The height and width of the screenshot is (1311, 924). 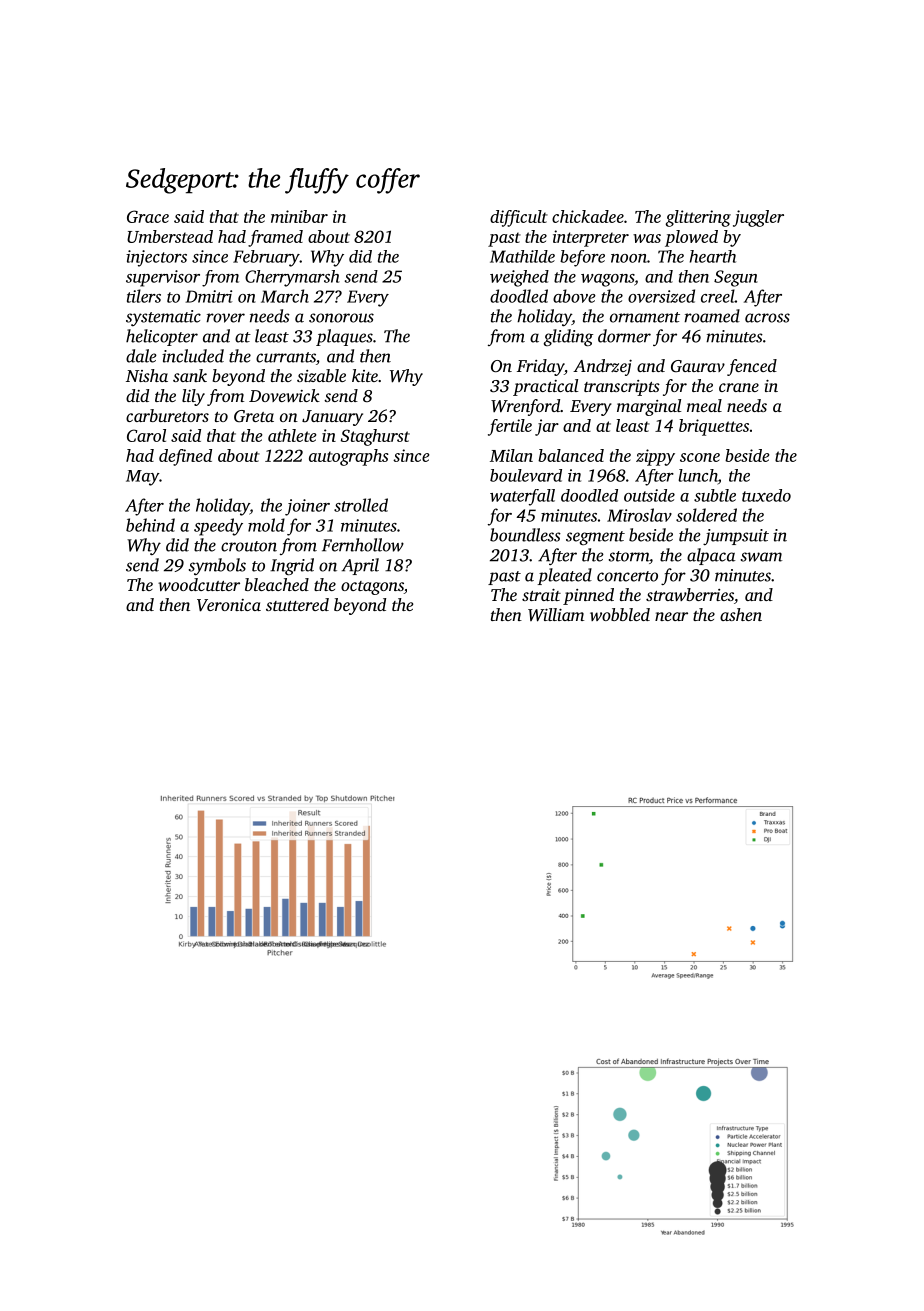 I want to click on defined, so click(x=185, y=457).
